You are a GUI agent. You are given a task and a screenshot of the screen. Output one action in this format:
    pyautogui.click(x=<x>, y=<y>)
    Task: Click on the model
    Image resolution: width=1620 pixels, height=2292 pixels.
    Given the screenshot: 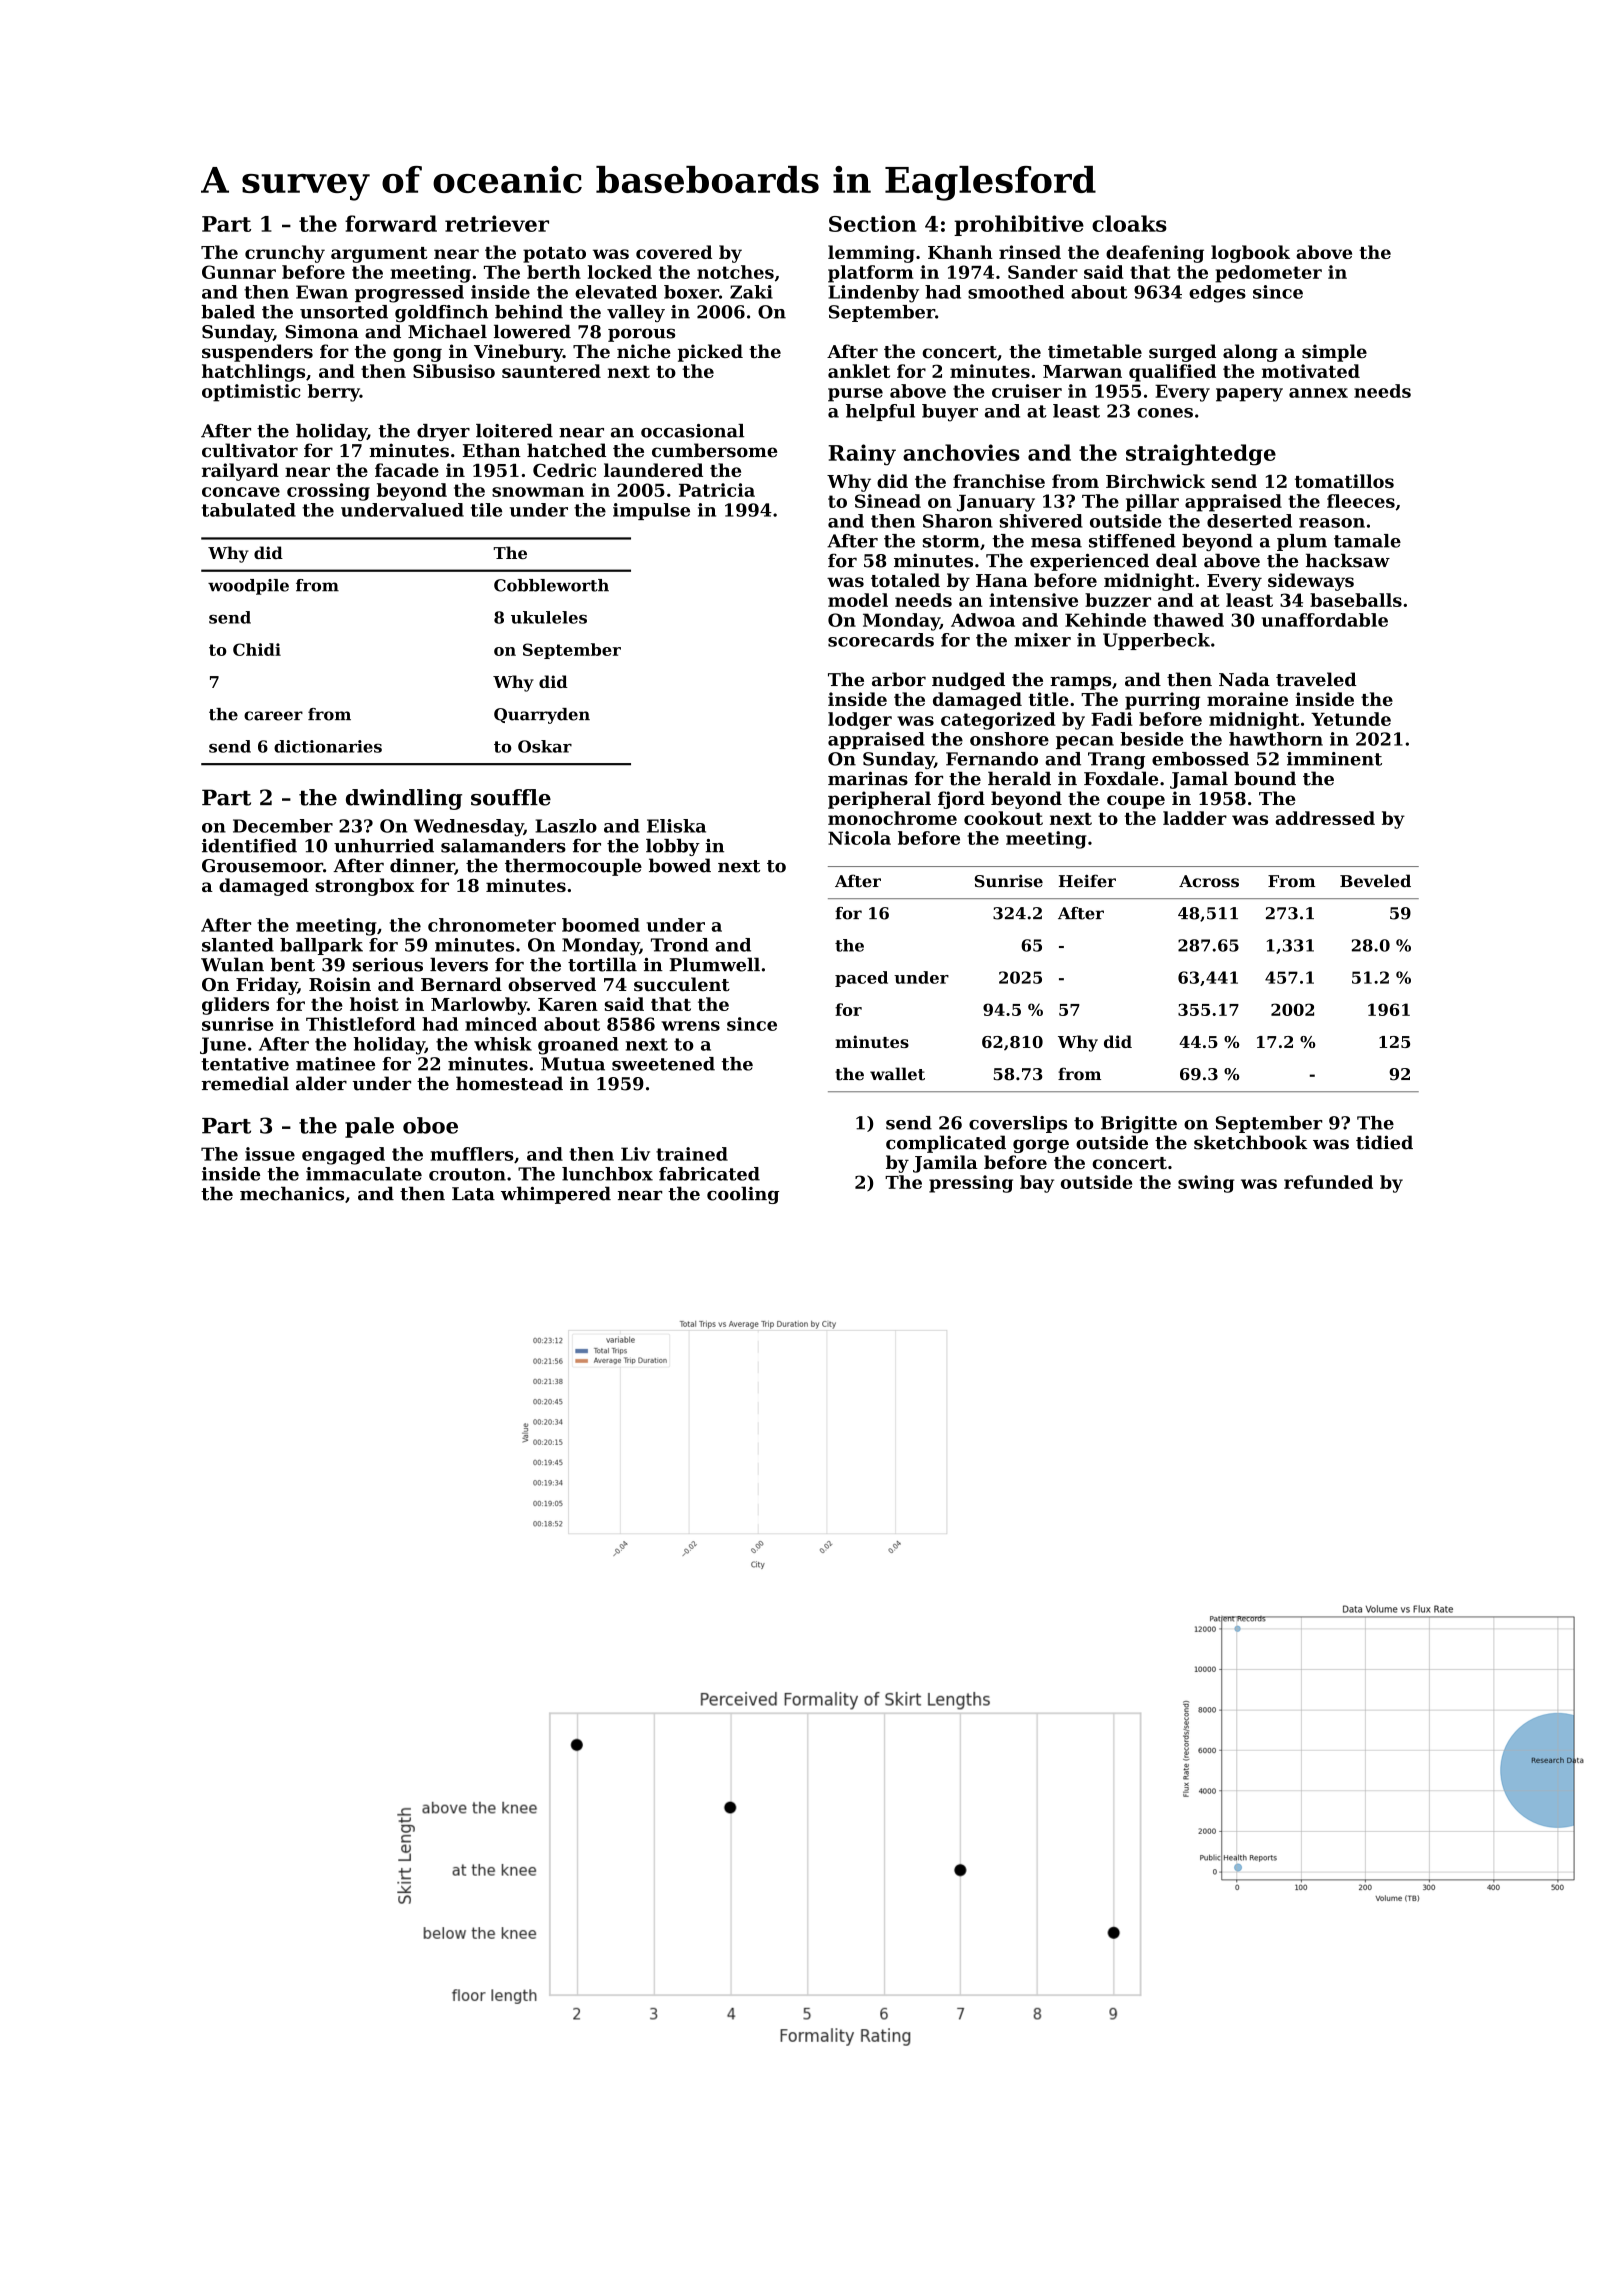 What is the action you would take?
    pyautogui.click(x=858, y=600)
